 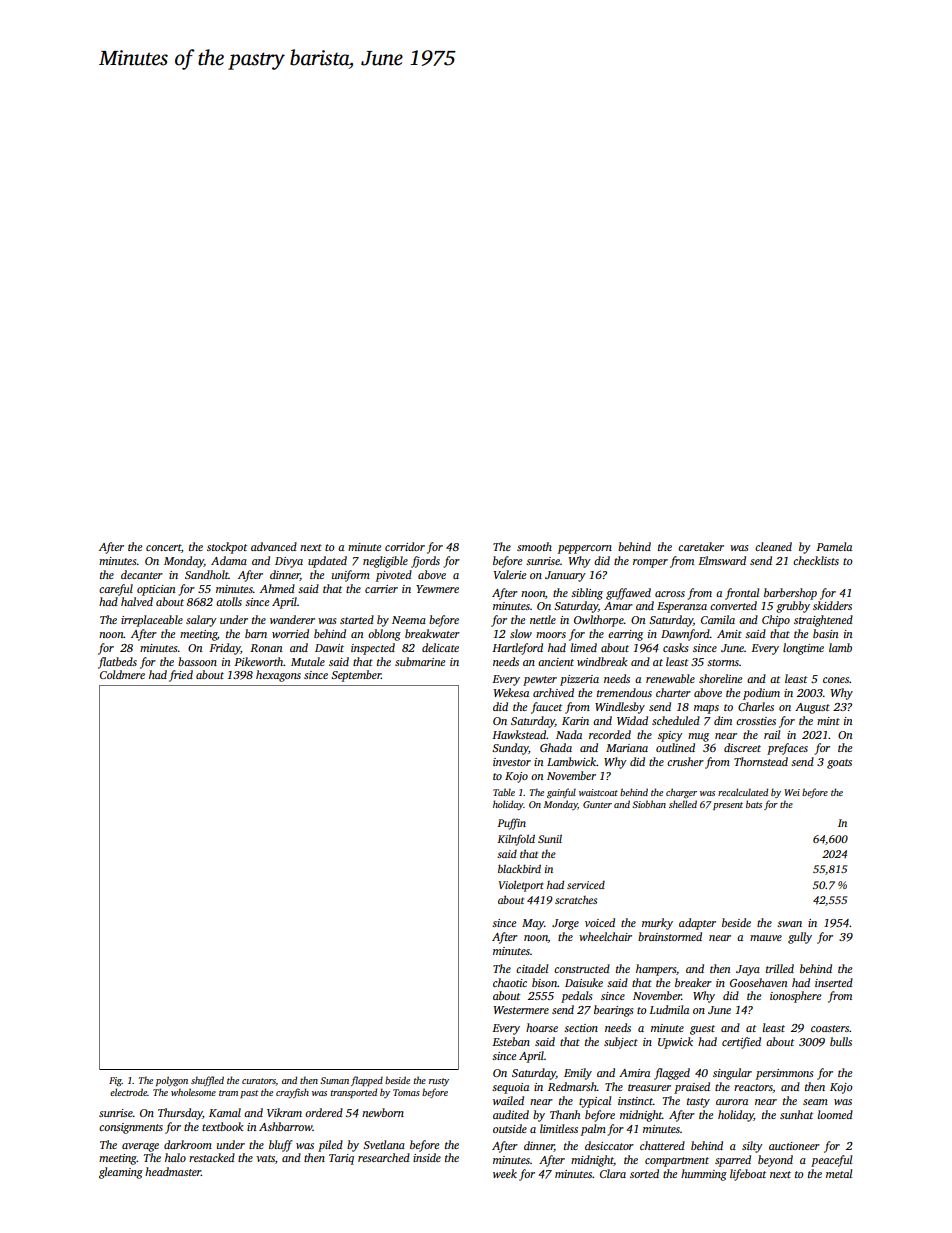 What do you see at coordinates (701, 546) in the screenshot?
I see `caretaker` at bounding box center [701, 546].
